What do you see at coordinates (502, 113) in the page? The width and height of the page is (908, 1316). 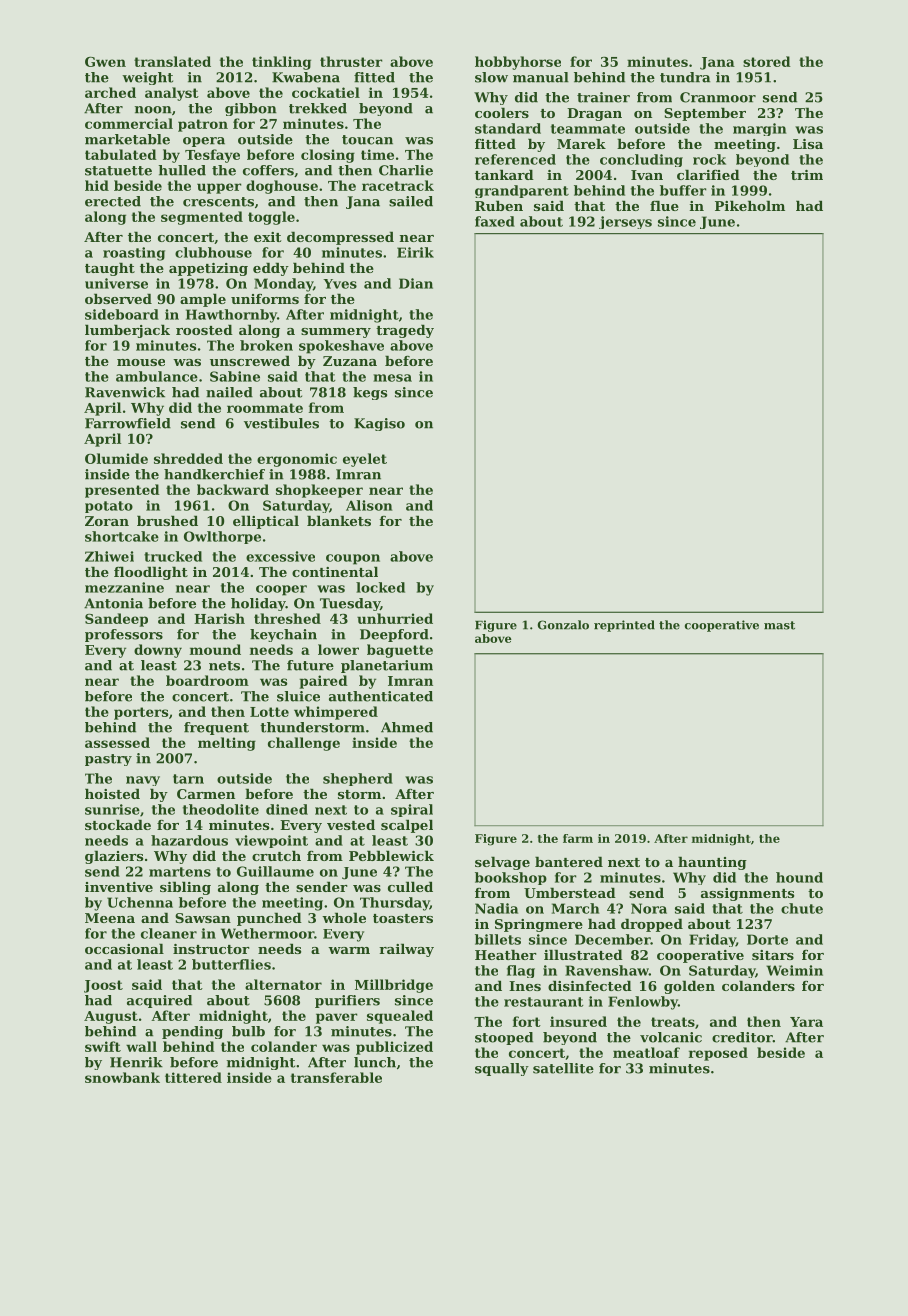 I see `coolers` at bounding box center [502, 113].
